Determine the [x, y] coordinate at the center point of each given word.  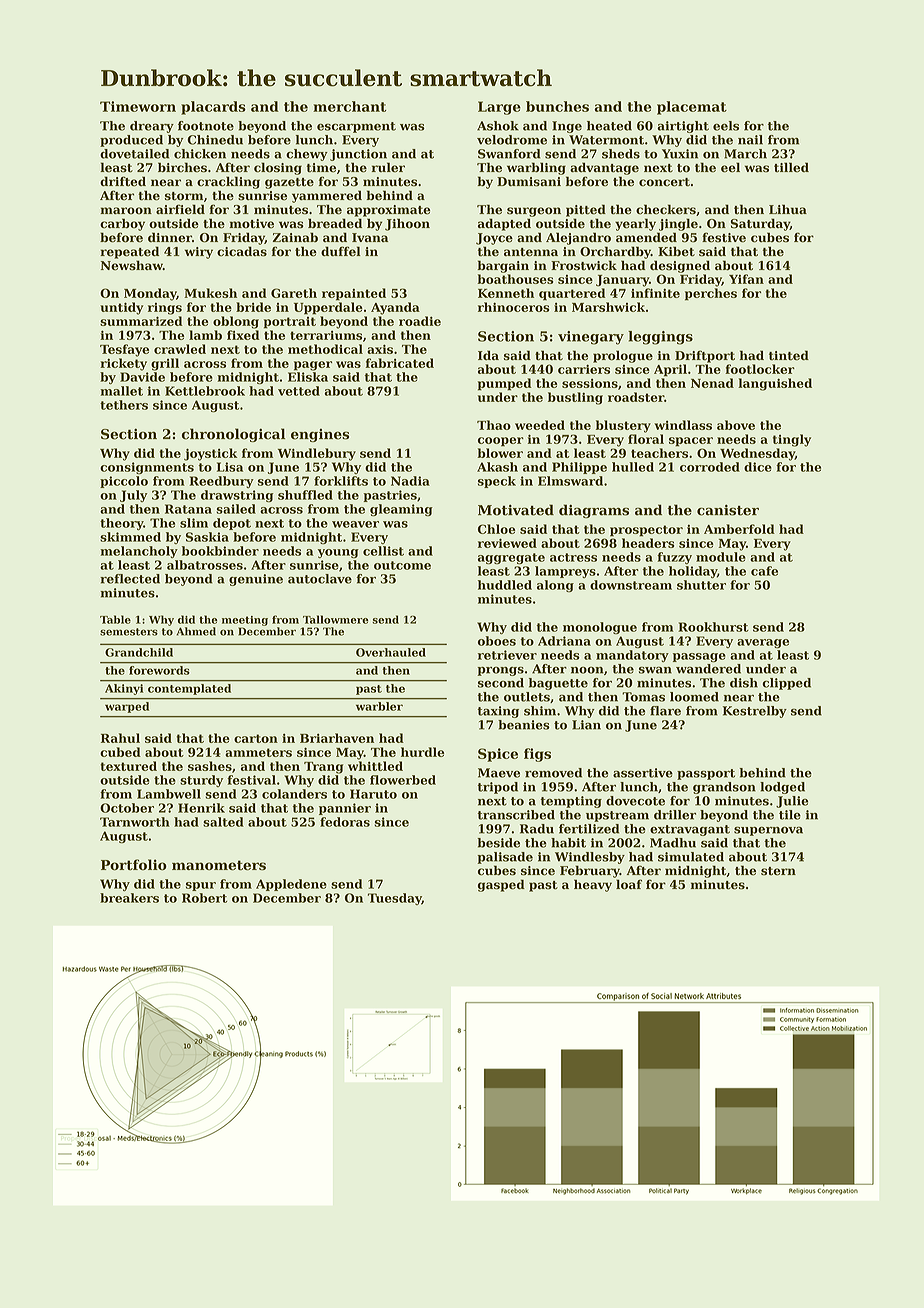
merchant [349, 106]
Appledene [291, 885]
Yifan [746, 279]
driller [675, 815]
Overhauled [391, 652]
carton [256, 738]
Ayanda [395, 308]
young [338, 553]
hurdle [422, 752]
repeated [129, 252]
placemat [692, 108]
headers [648, 543]
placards [213, 108]
